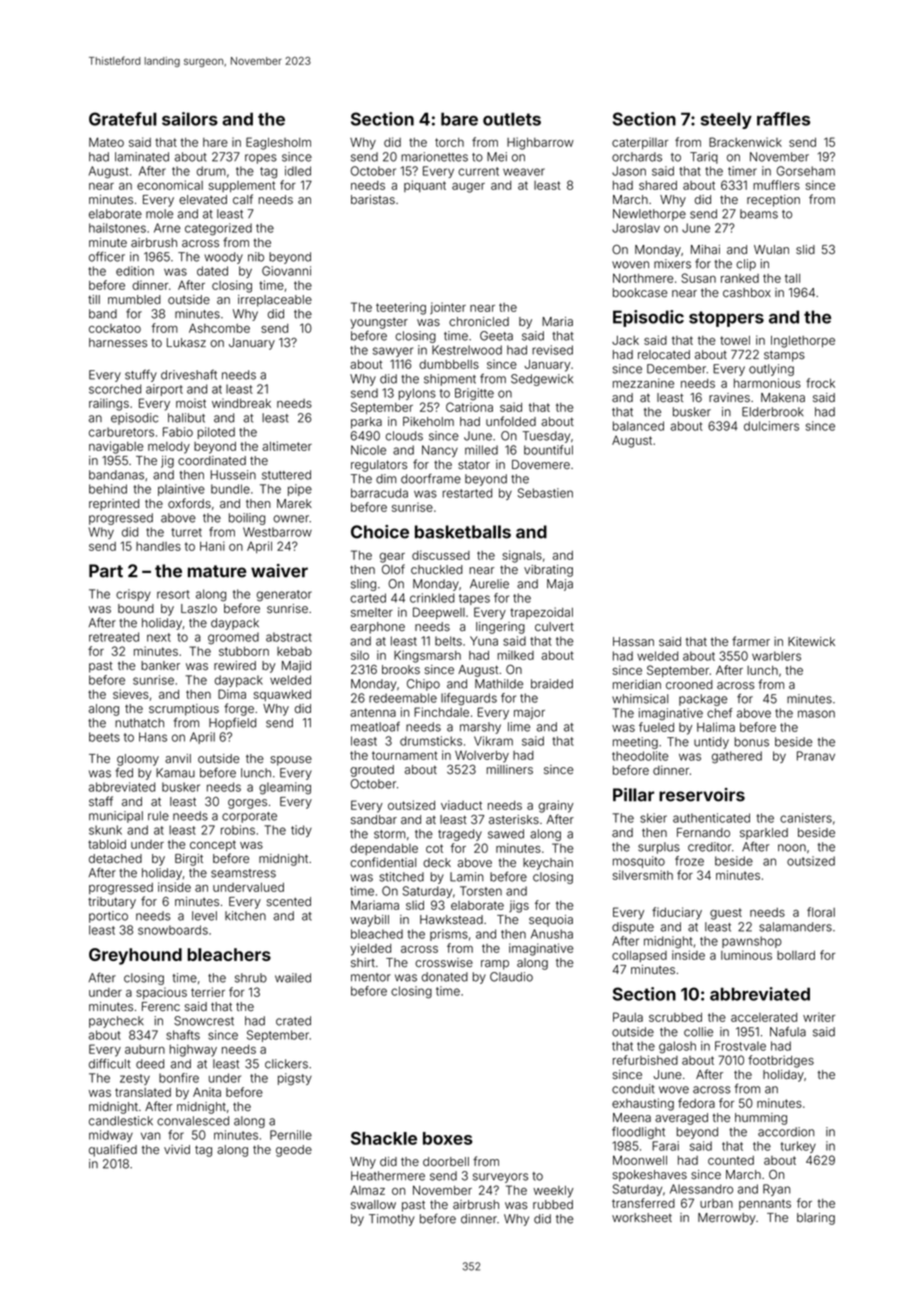 This document has width=924, height=1308. I want to click on raffles, so click(783, 119).
